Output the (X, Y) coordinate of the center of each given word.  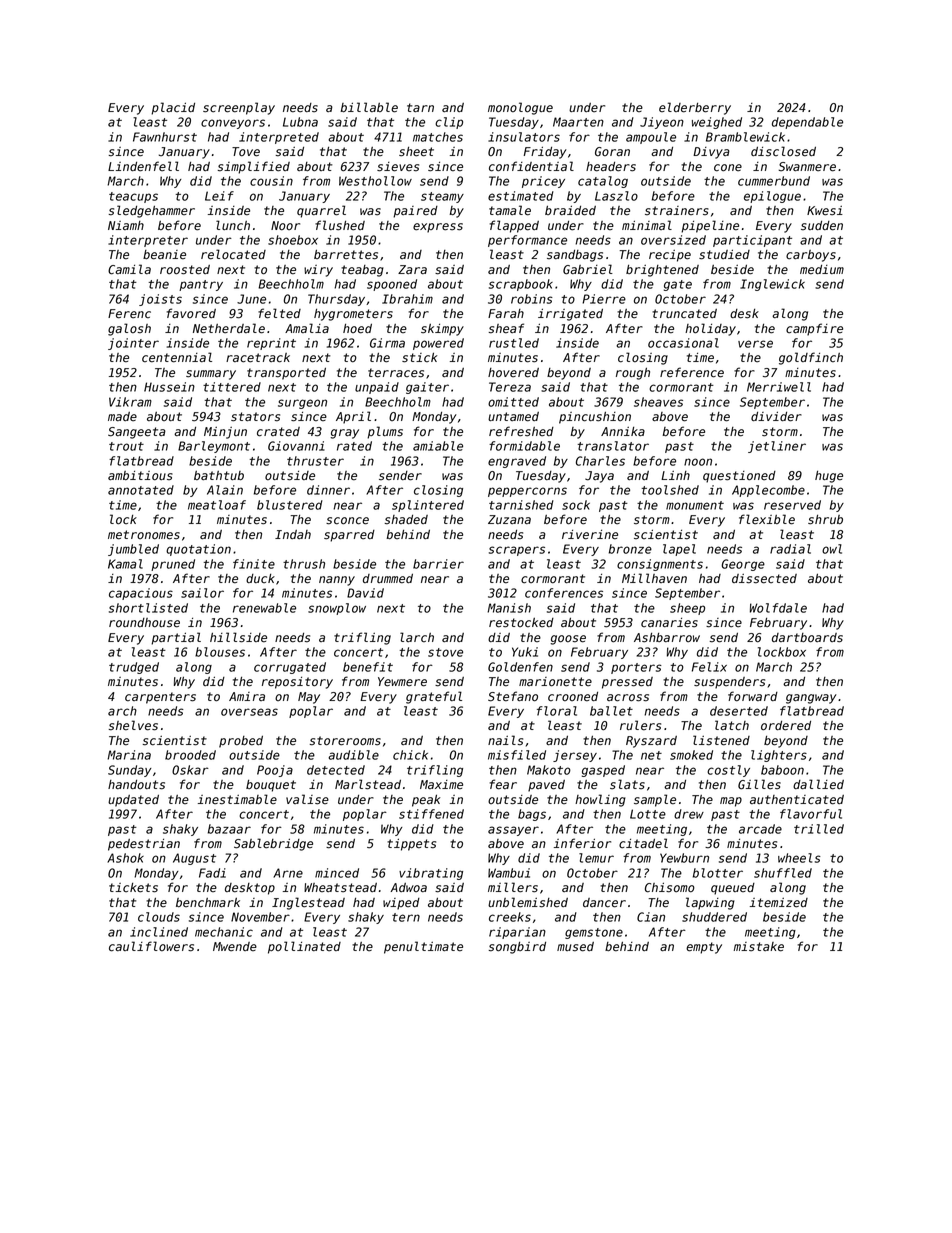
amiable (438, 446)
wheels (799, 858)
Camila (129, 269)
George (743, 565)
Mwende (235, 947)
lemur (596, 858)
